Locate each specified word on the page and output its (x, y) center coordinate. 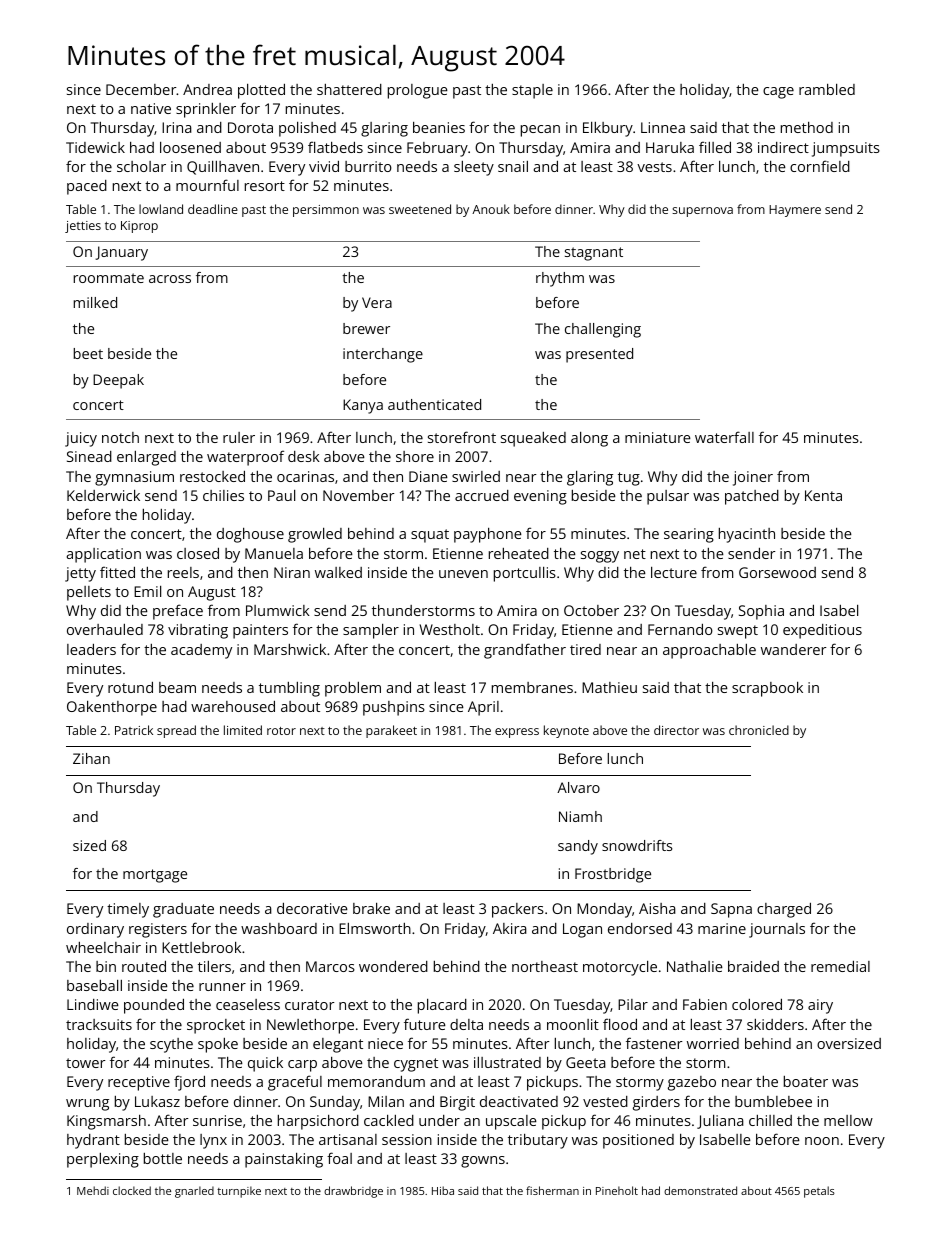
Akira (510, 928)
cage (778, 93)
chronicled (759, 730)
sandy (578, 847)
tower (85, 1063)
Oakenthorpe (112, 708)
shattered (349, 89)
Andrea (207, 89)
